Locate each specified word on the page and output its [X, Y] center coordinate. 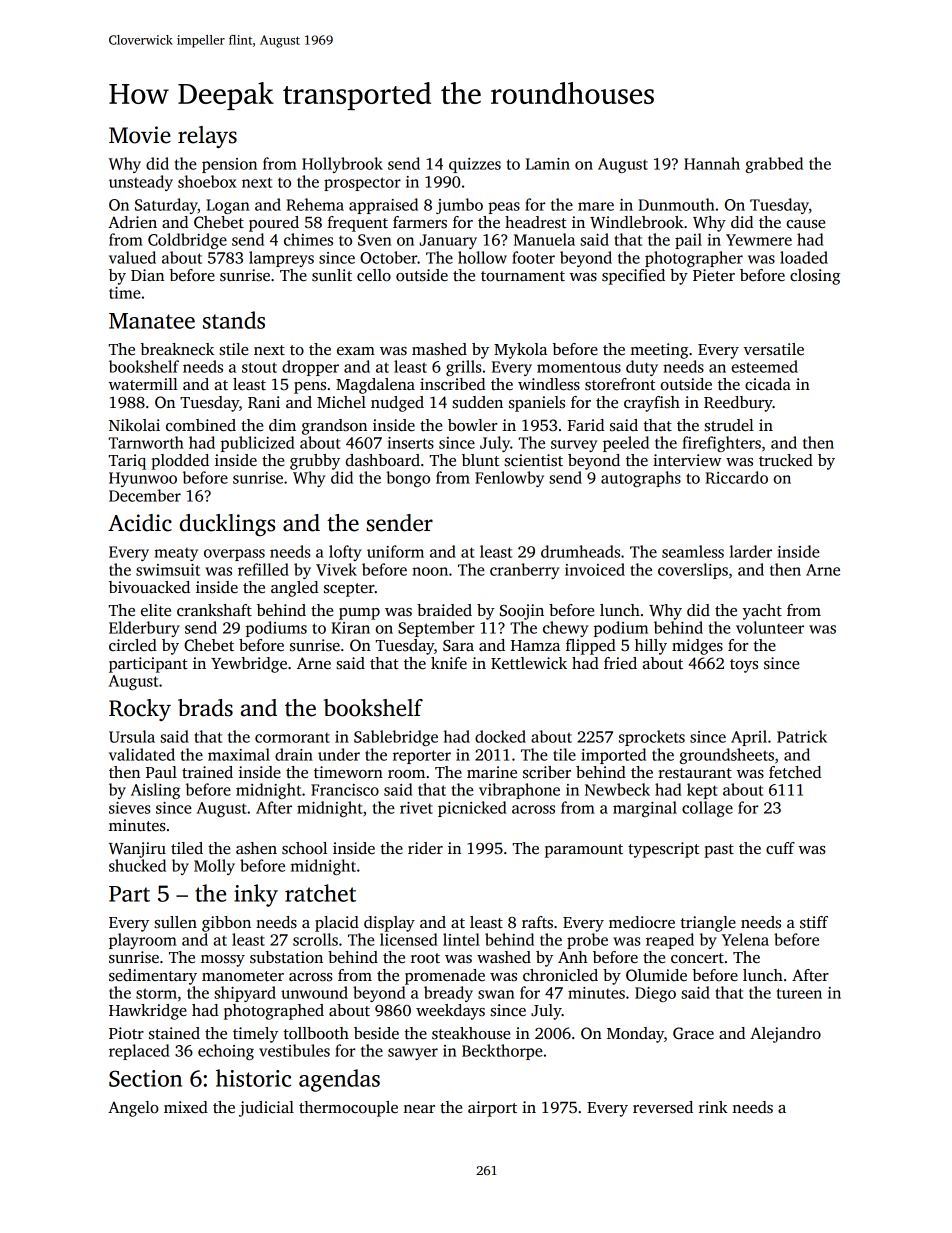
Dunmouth [677, 204]
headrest [536, 222]
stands [234, 320]
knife [449, 663]
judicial [266, 1109]
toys [744, 666]
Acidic [140, 523]
